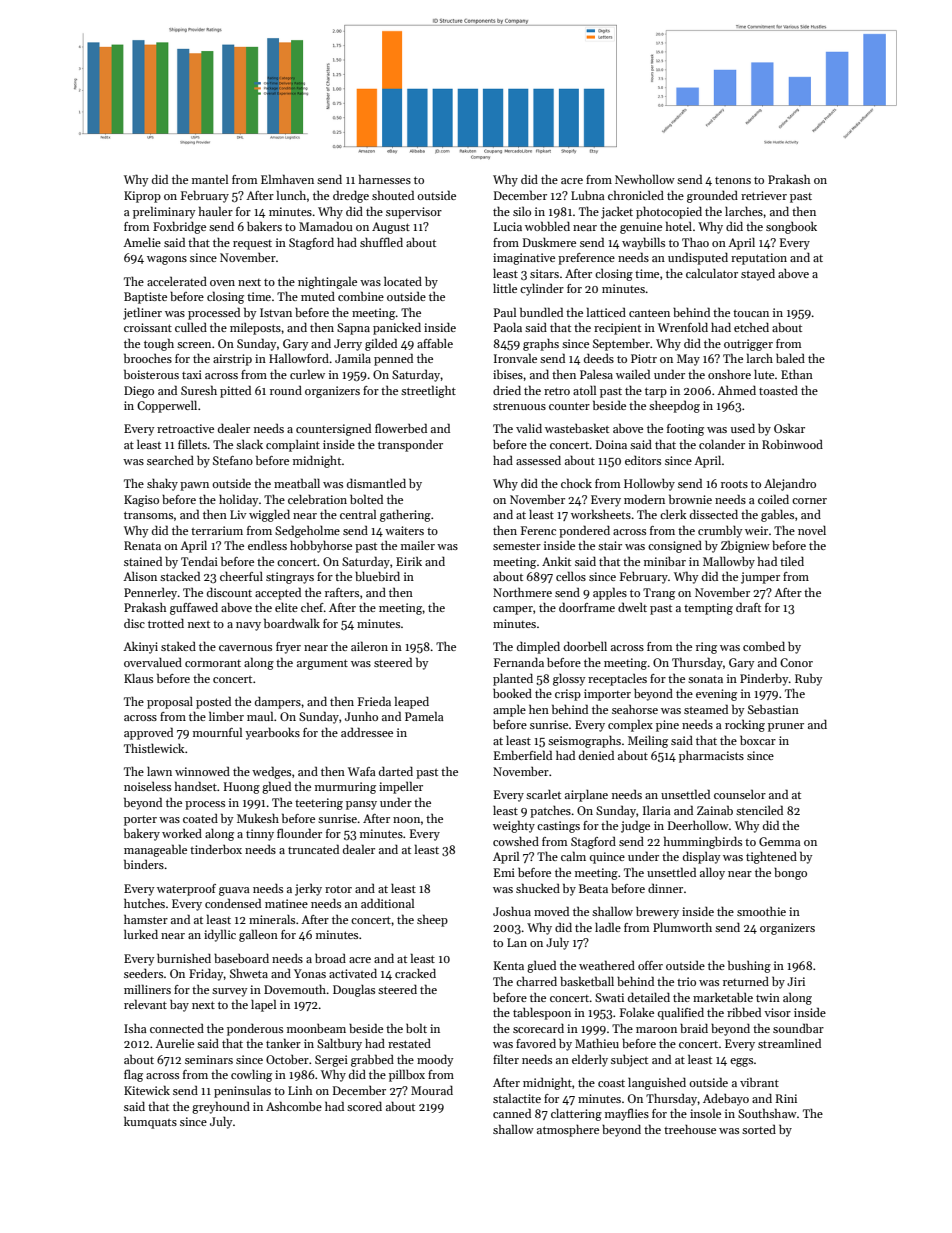 This image has height=1233, width=952. I want to click on songbook, so click(791, 227).
